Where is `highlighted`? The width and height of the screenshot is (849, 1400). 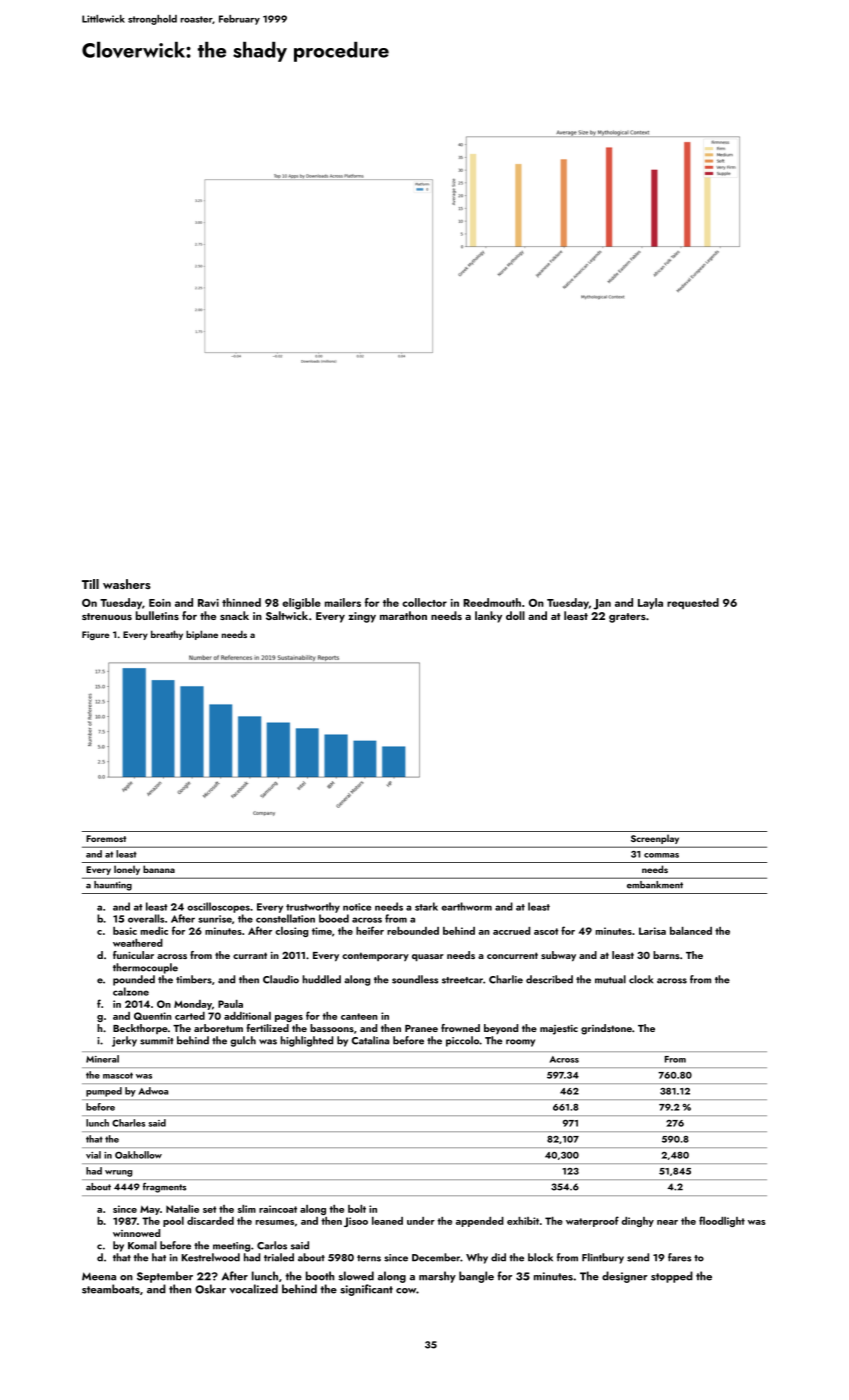 highlighted is located at coordinates (307, 1041).
